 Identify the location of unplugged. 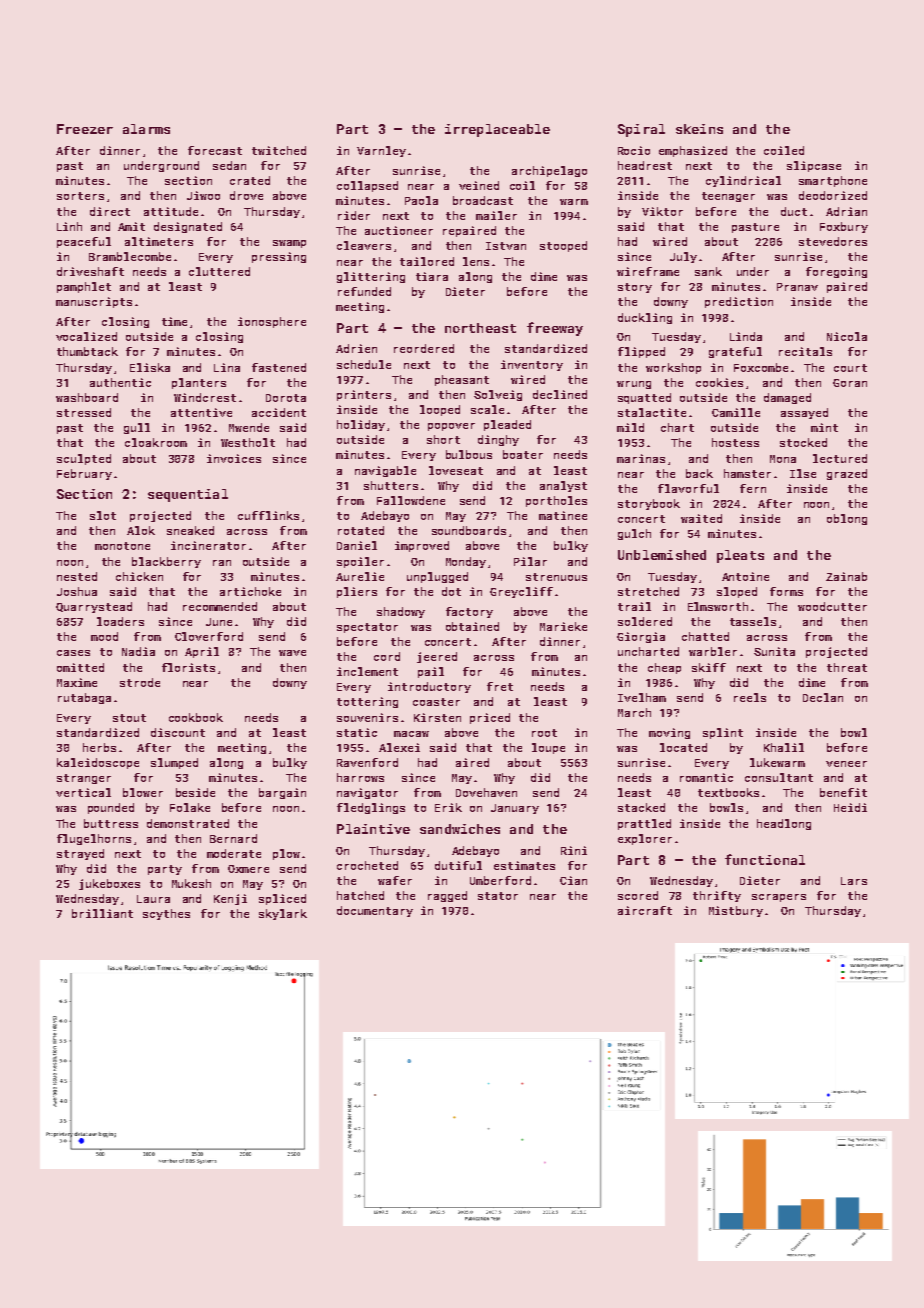
(437, 577).
